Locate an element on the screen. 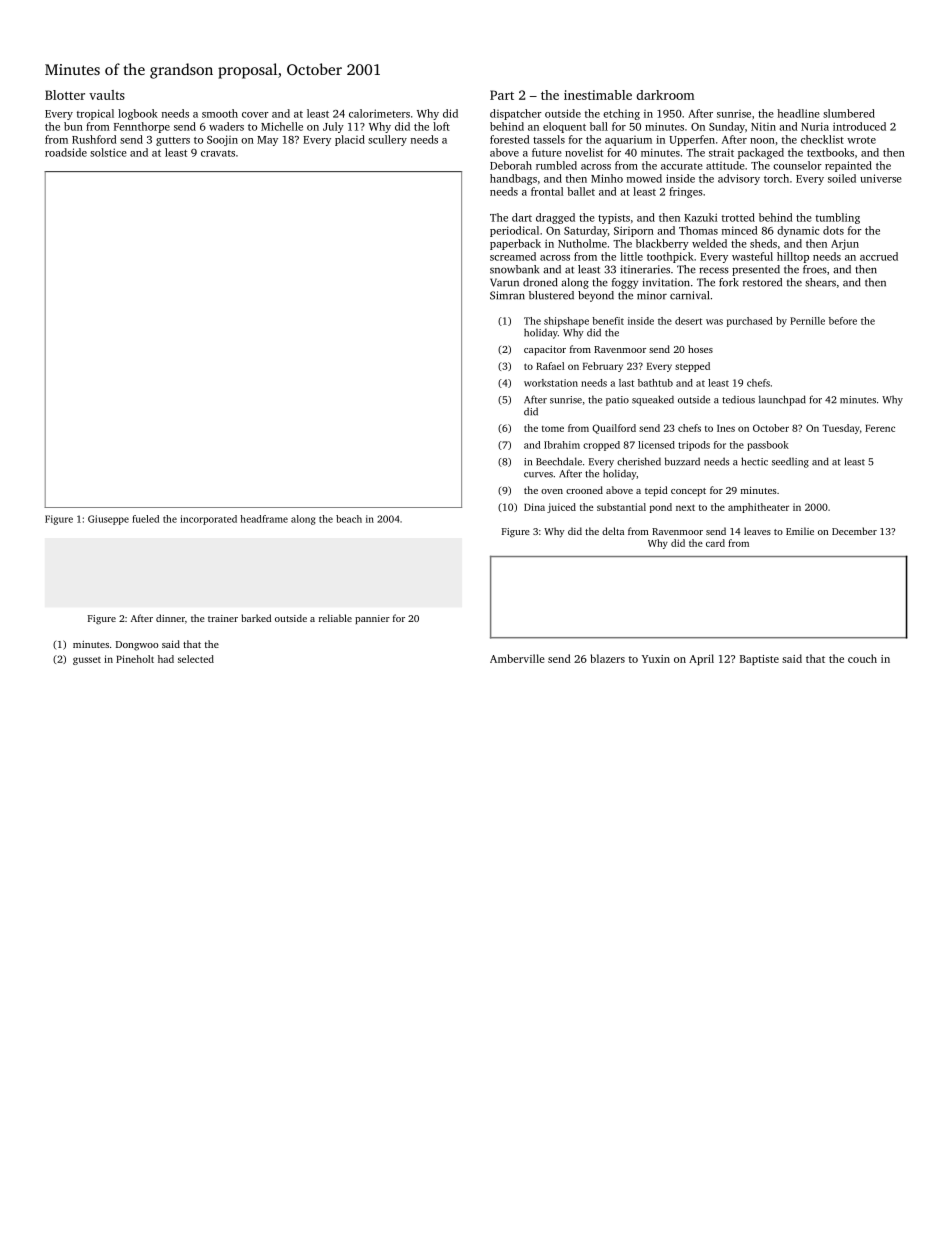 The width and height of the screenshot is (952, 1233). dinner is located at coordinates (170, 618).
